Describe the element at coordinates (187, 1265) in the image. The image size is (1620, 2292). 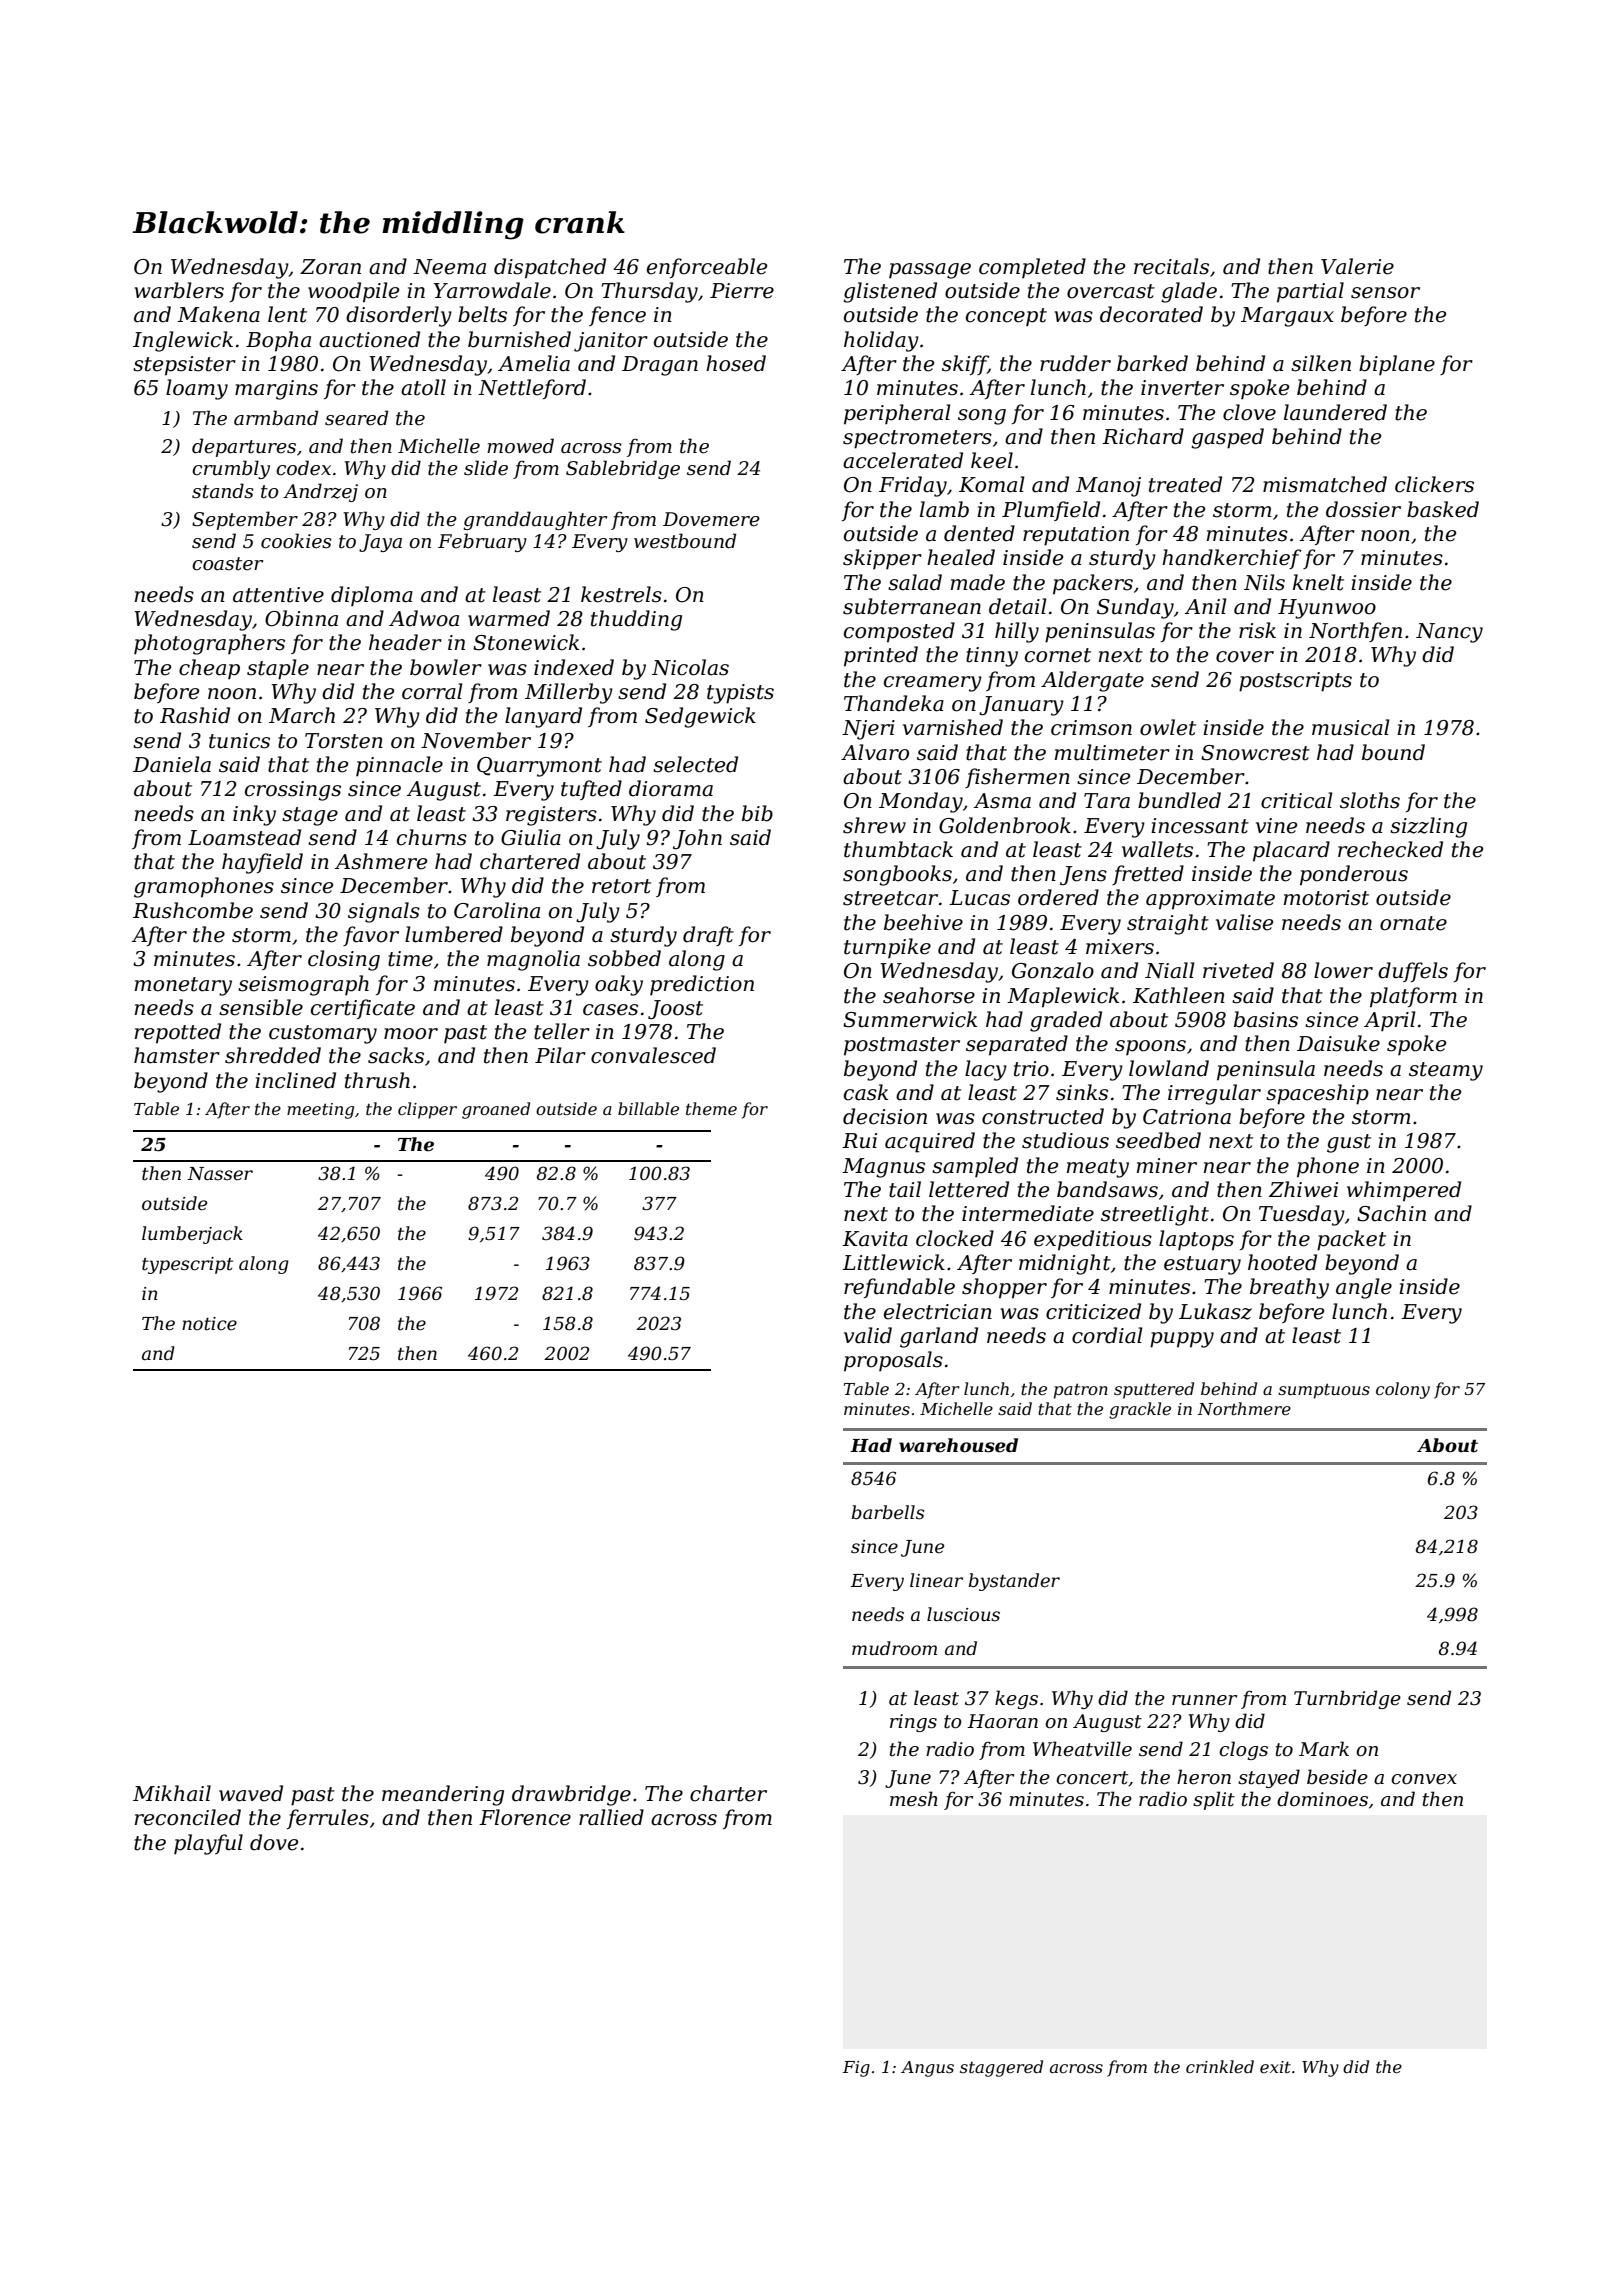
I see `typescript` at that location.
